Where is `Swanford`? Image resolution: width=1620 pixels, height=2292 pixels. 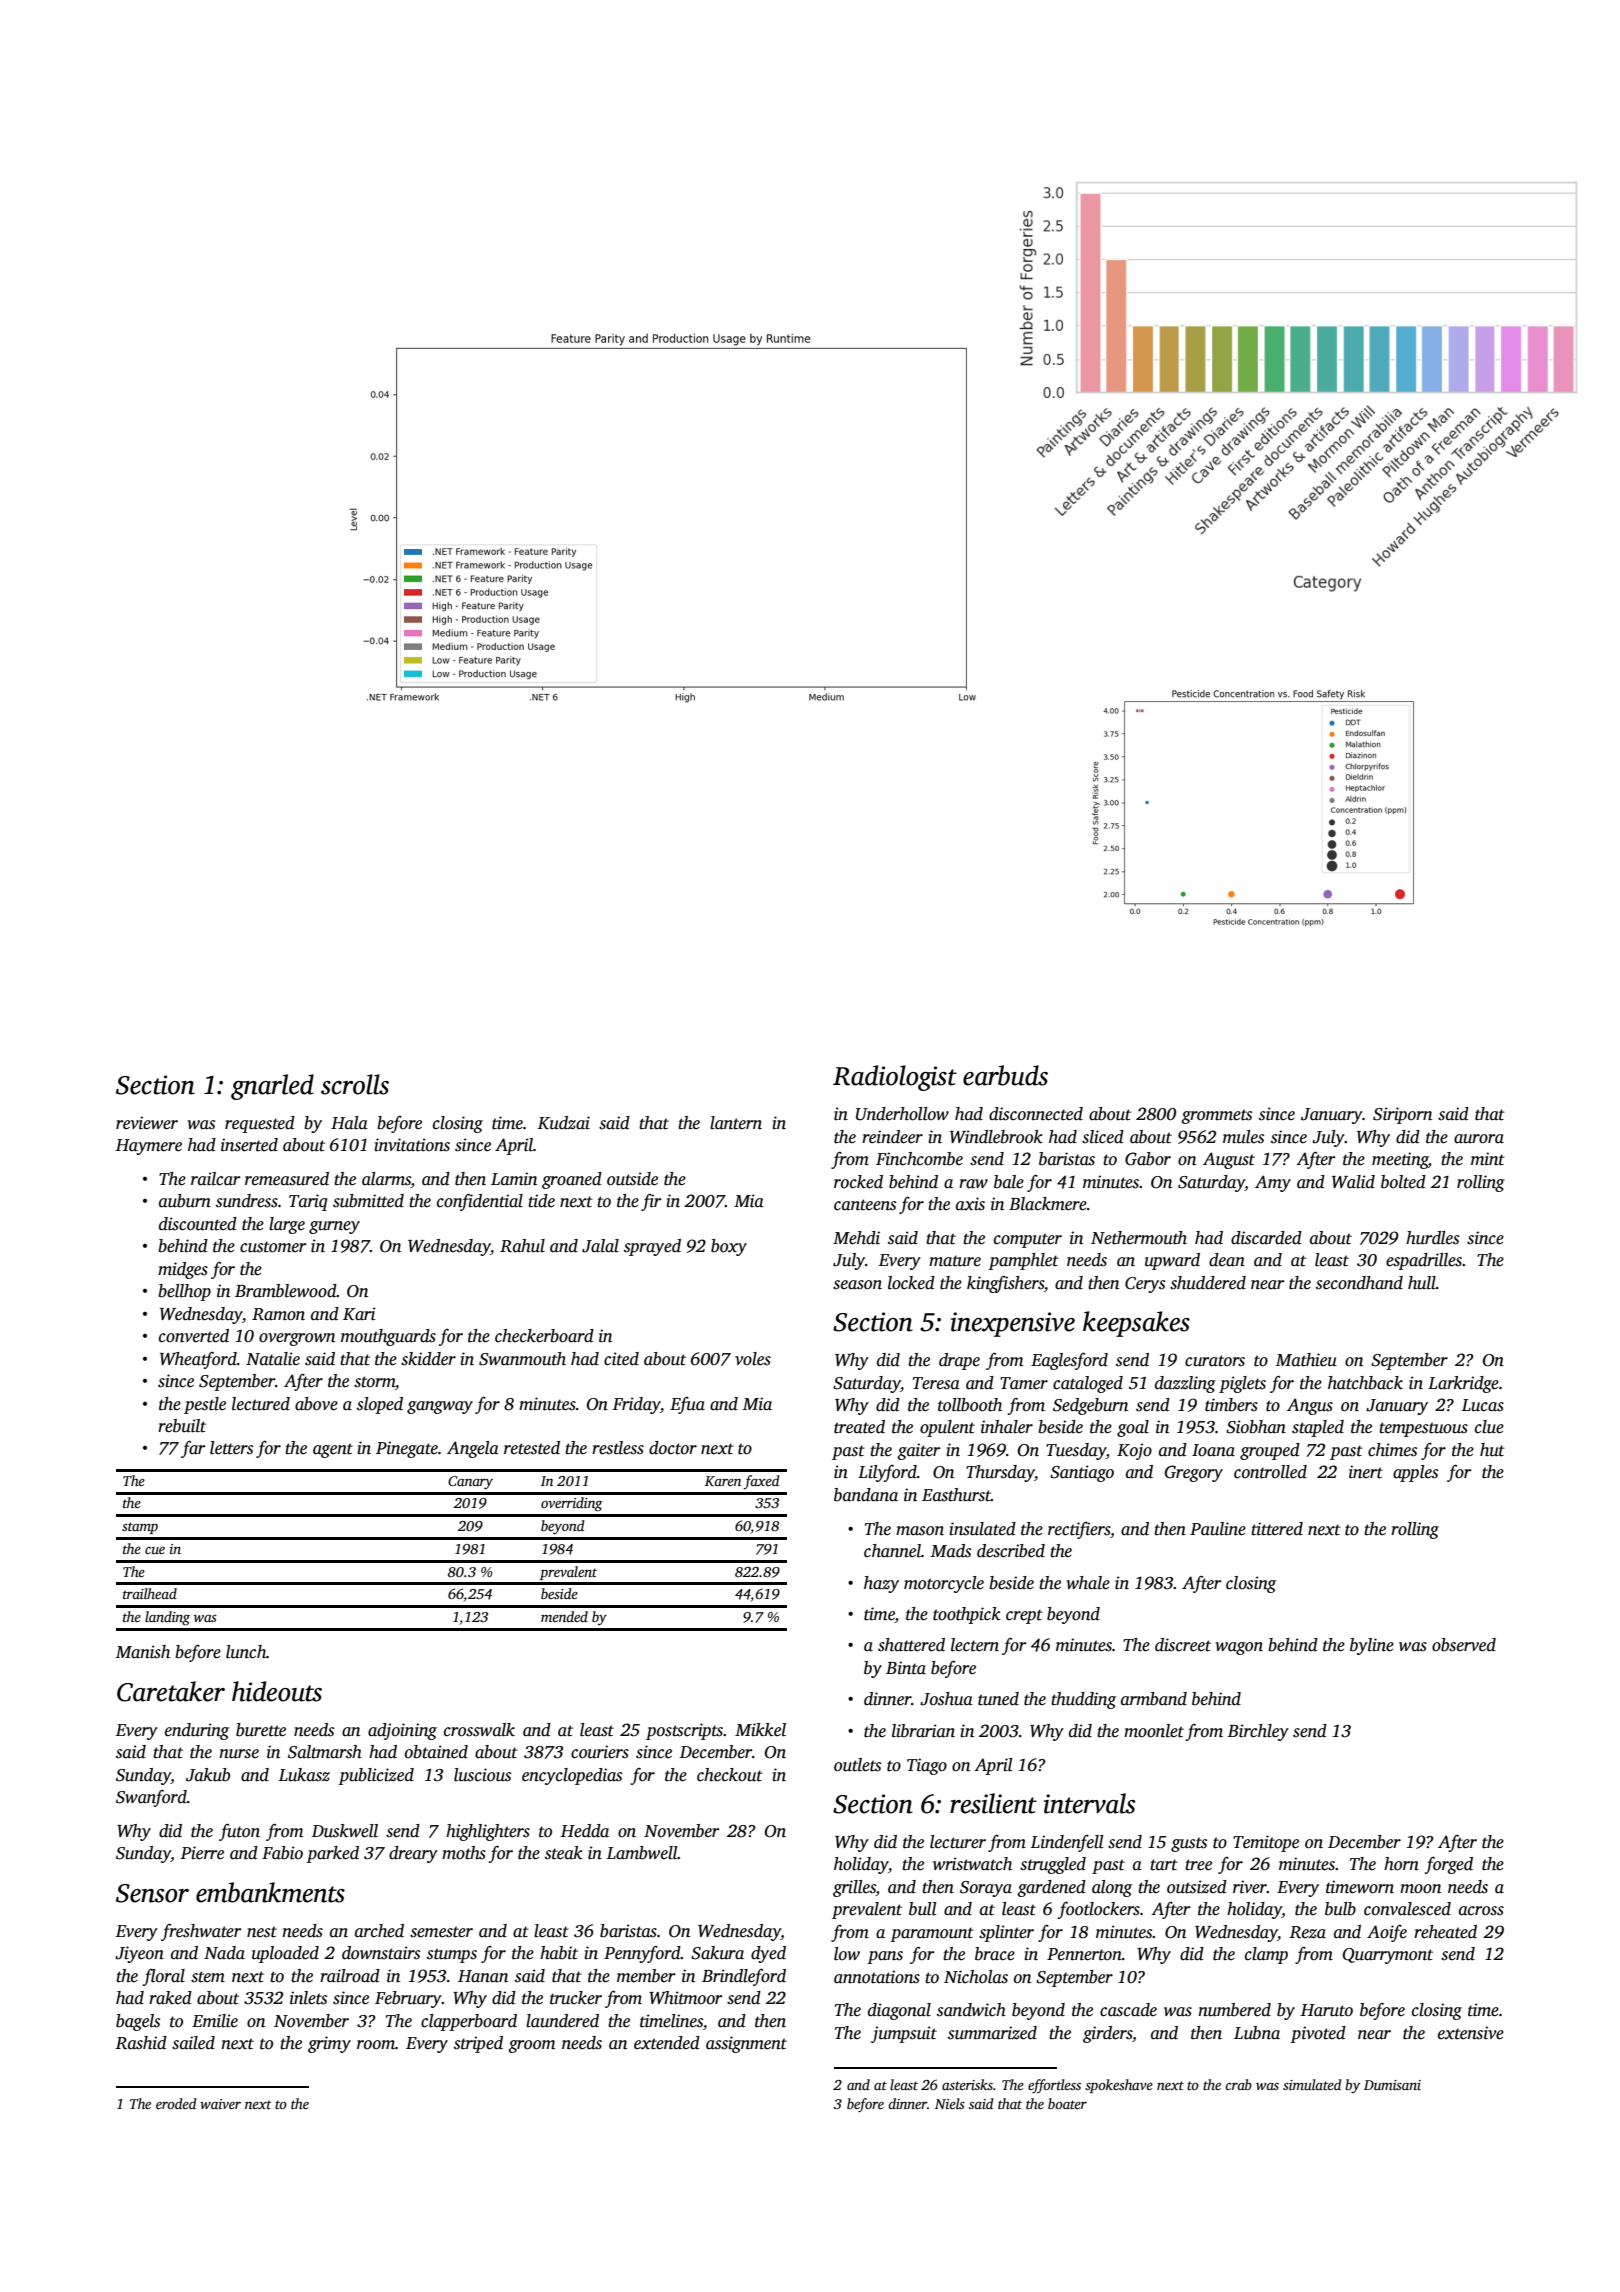
Swanford is located at coordinates (151, 1798).
